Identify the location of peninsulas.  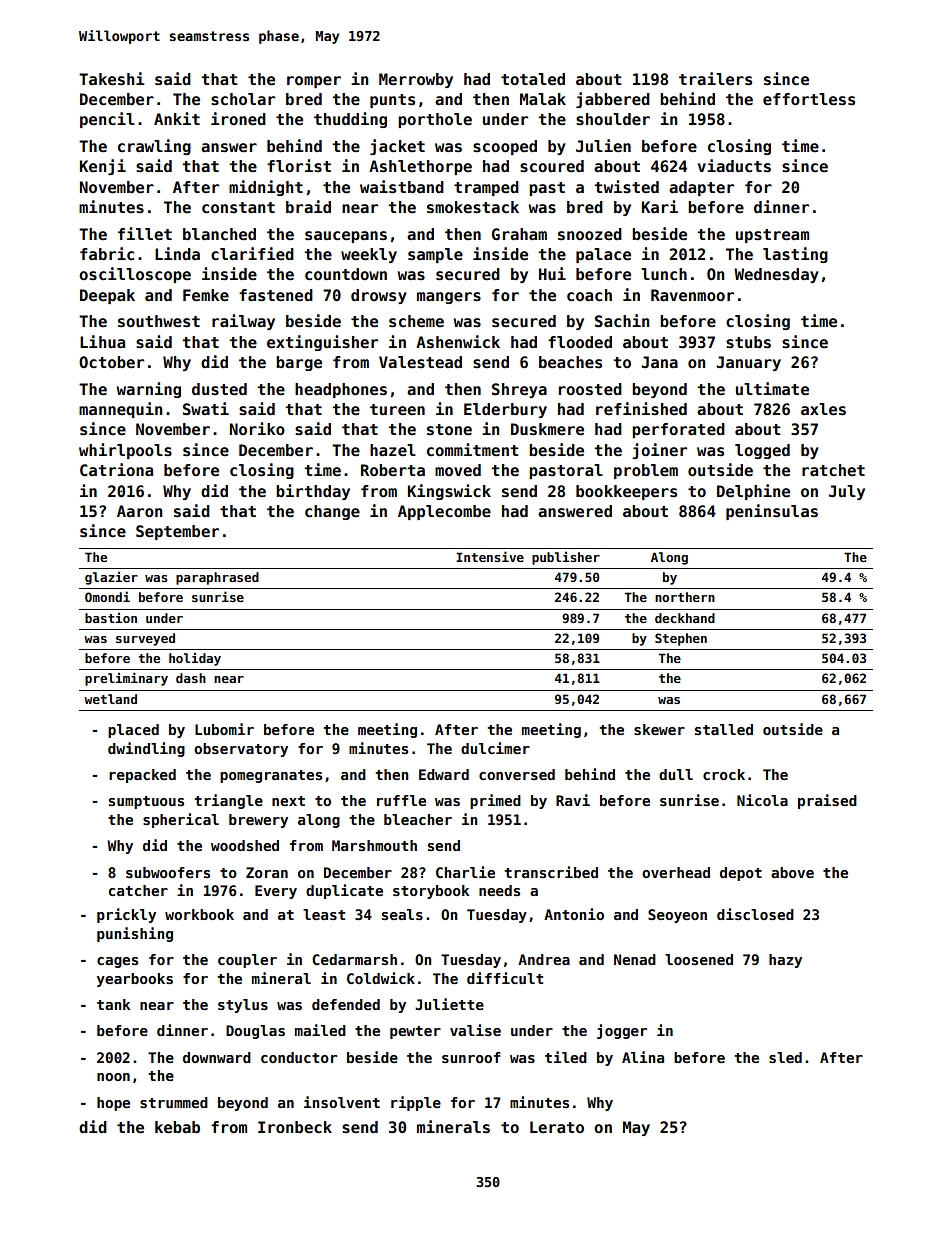
(772, 512).
